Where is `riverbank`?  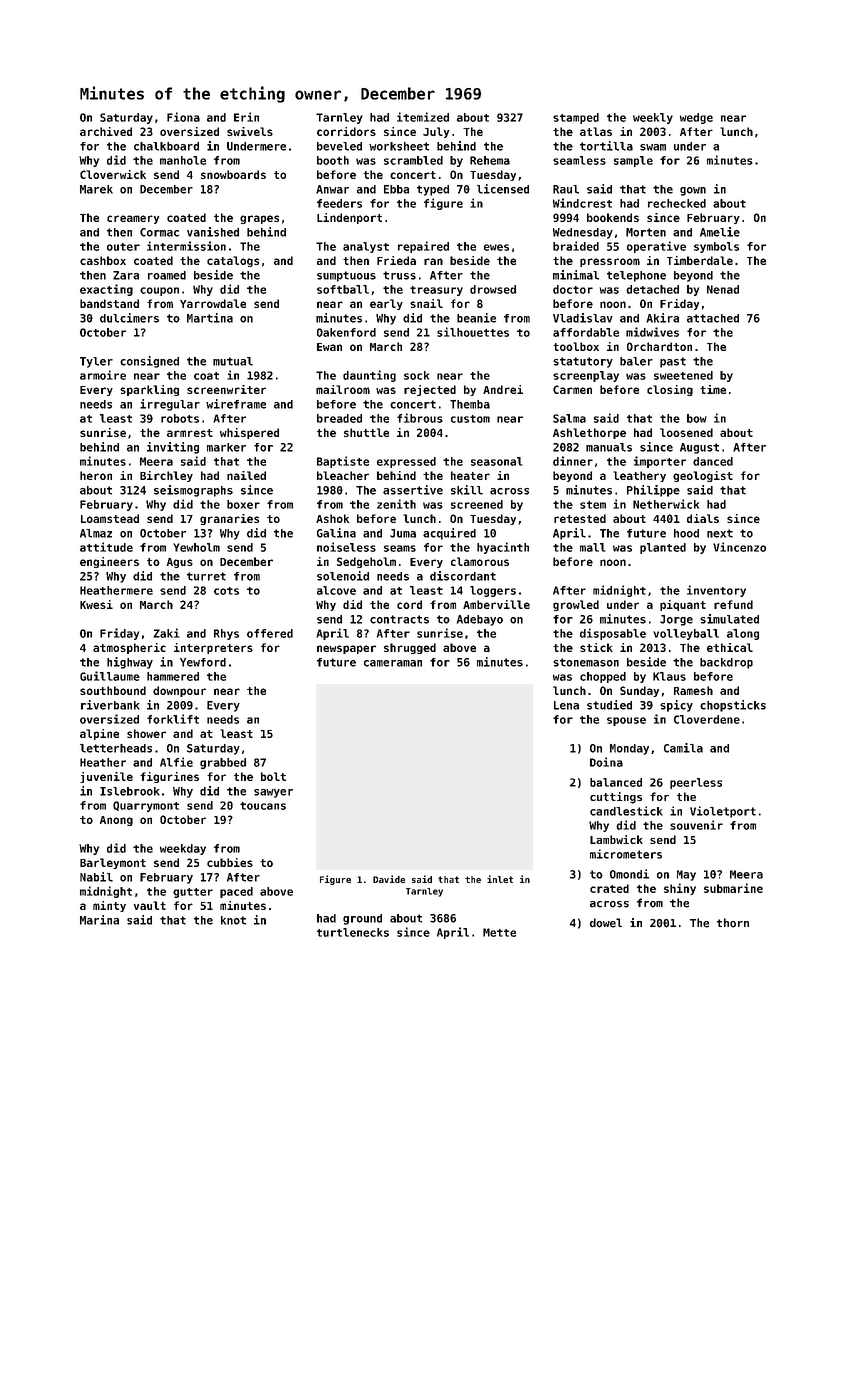 riverbank is located at coordinates (110, 705).
